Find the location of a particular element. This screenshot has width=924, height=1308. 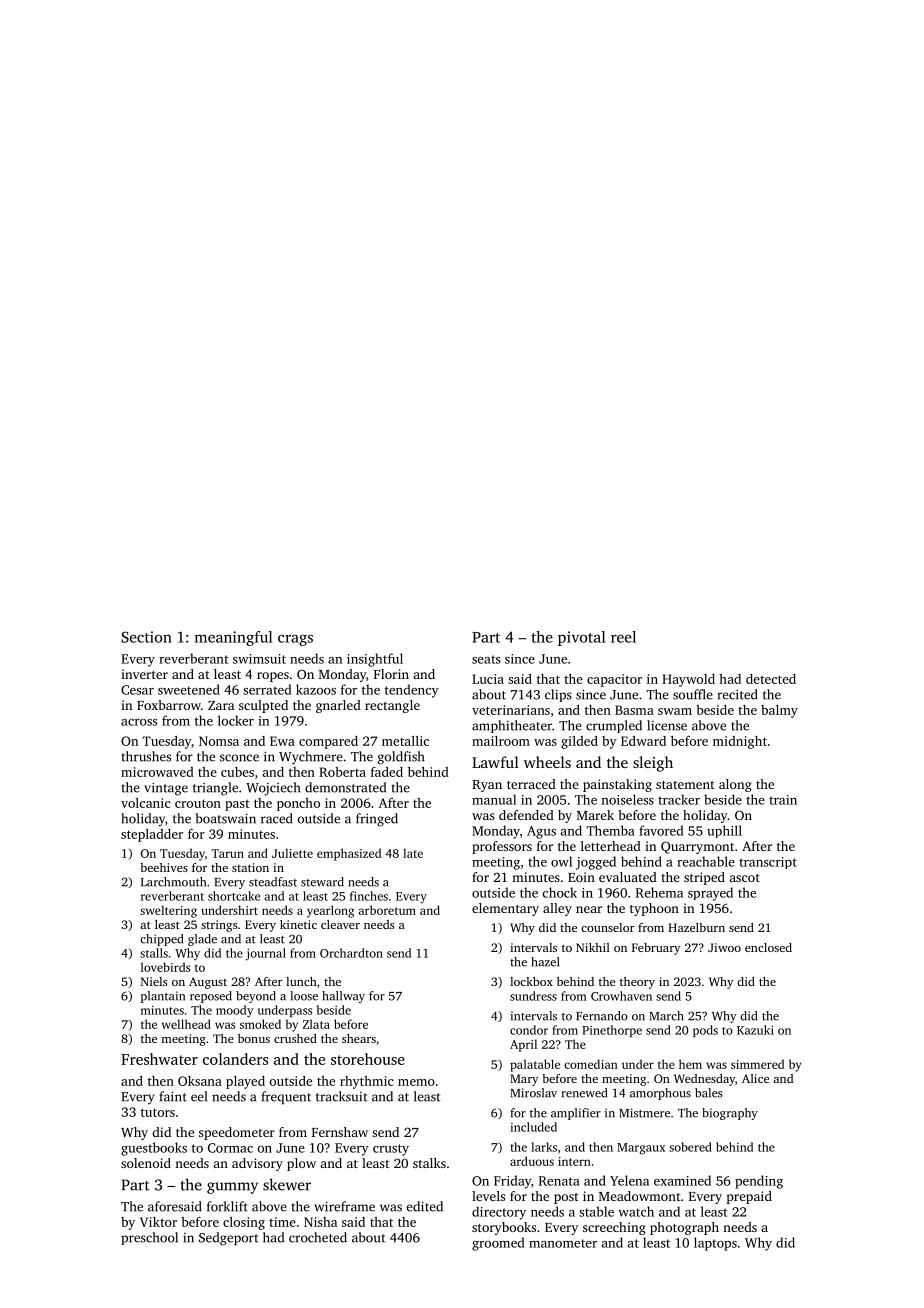

Haywold is located at coordinates (688, 680).
